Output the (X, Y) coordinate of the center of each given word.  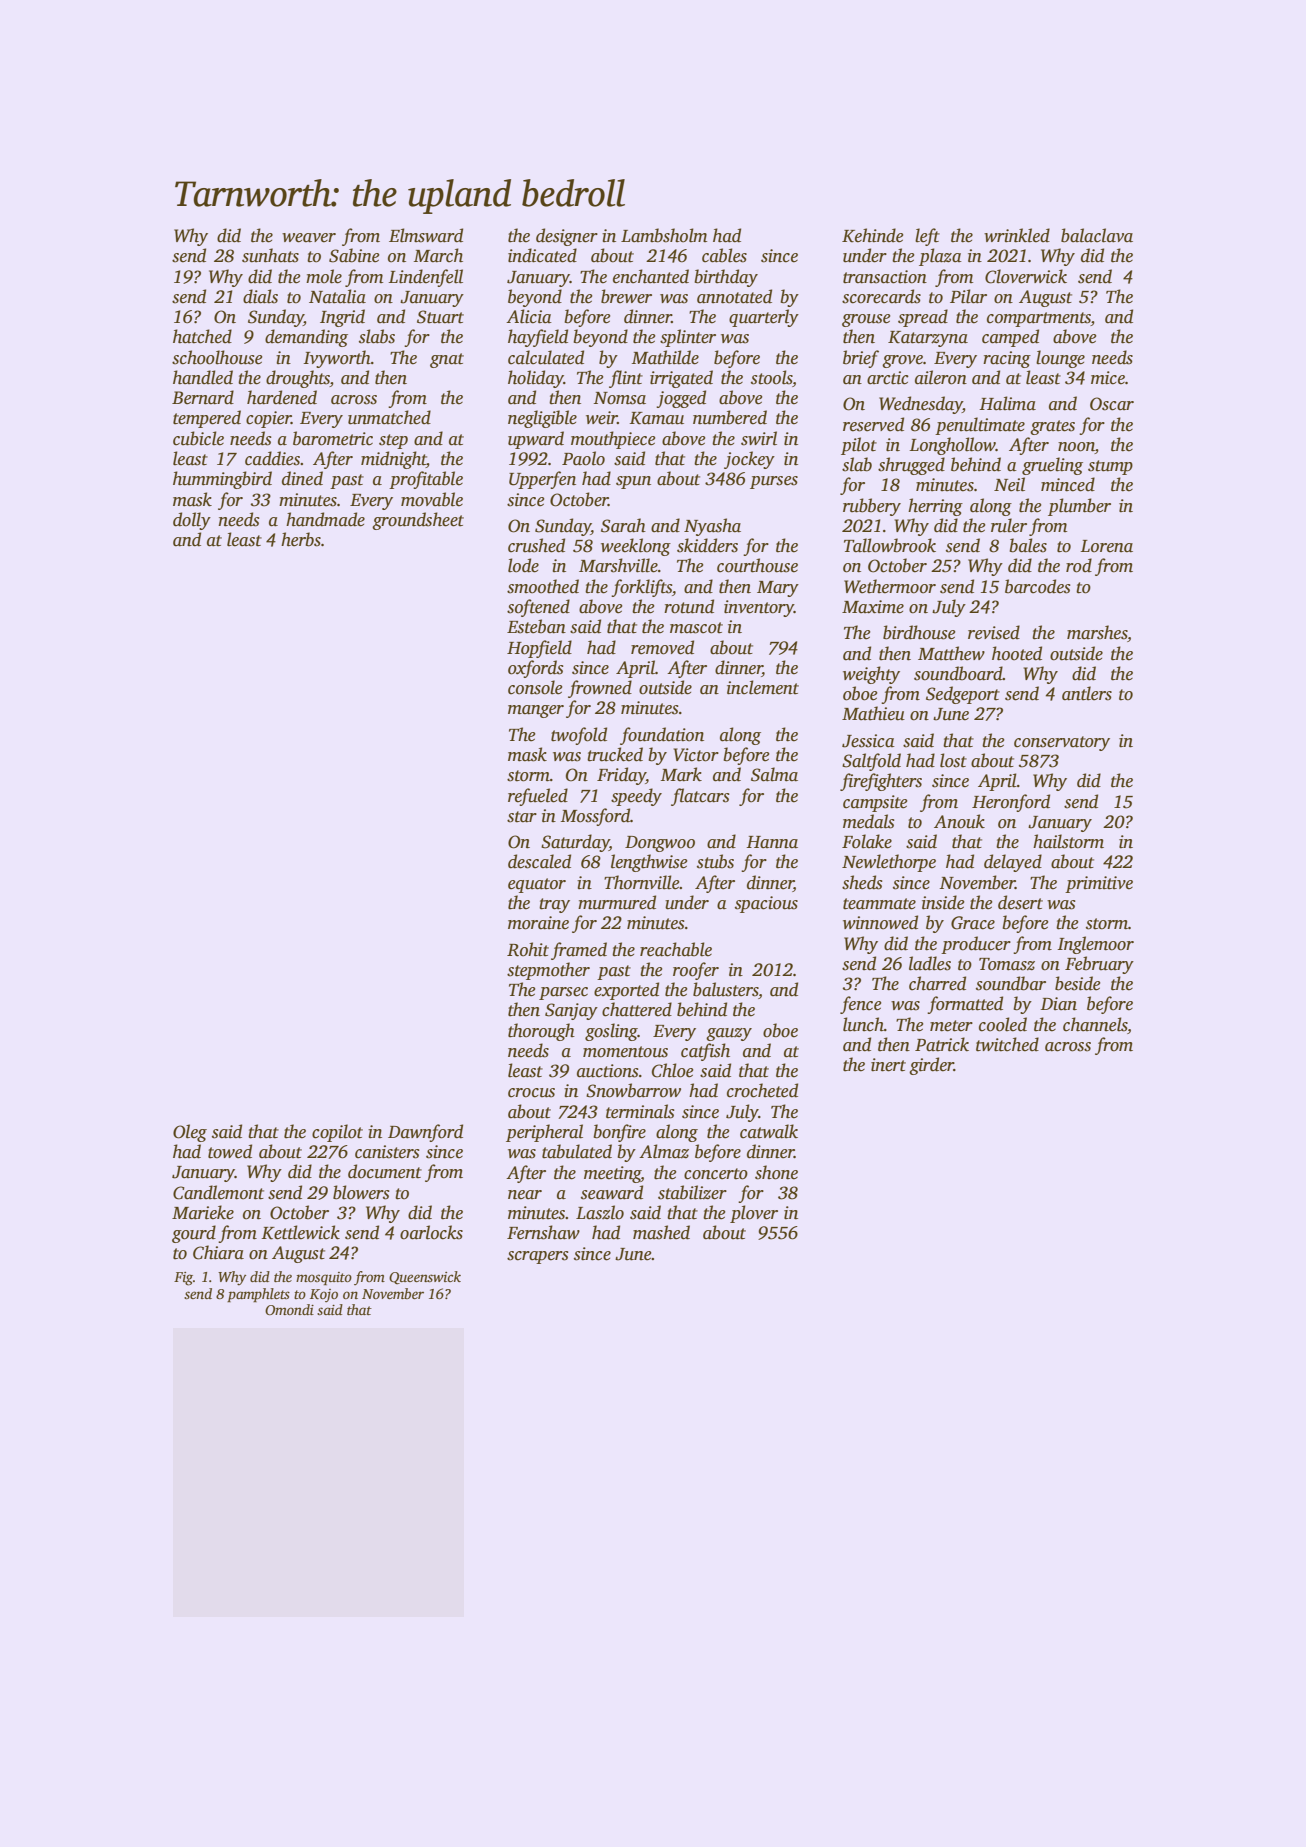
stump (1110, 467)
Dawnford (425, 1133)
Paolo (583, 458)
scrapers (538, 1257)
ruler (1009, 525)
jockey (749, 460)
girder (931, 1066)
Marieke (203, 1212)
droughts (298, 379)
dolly (192, 521)
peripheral (544, 1133)
